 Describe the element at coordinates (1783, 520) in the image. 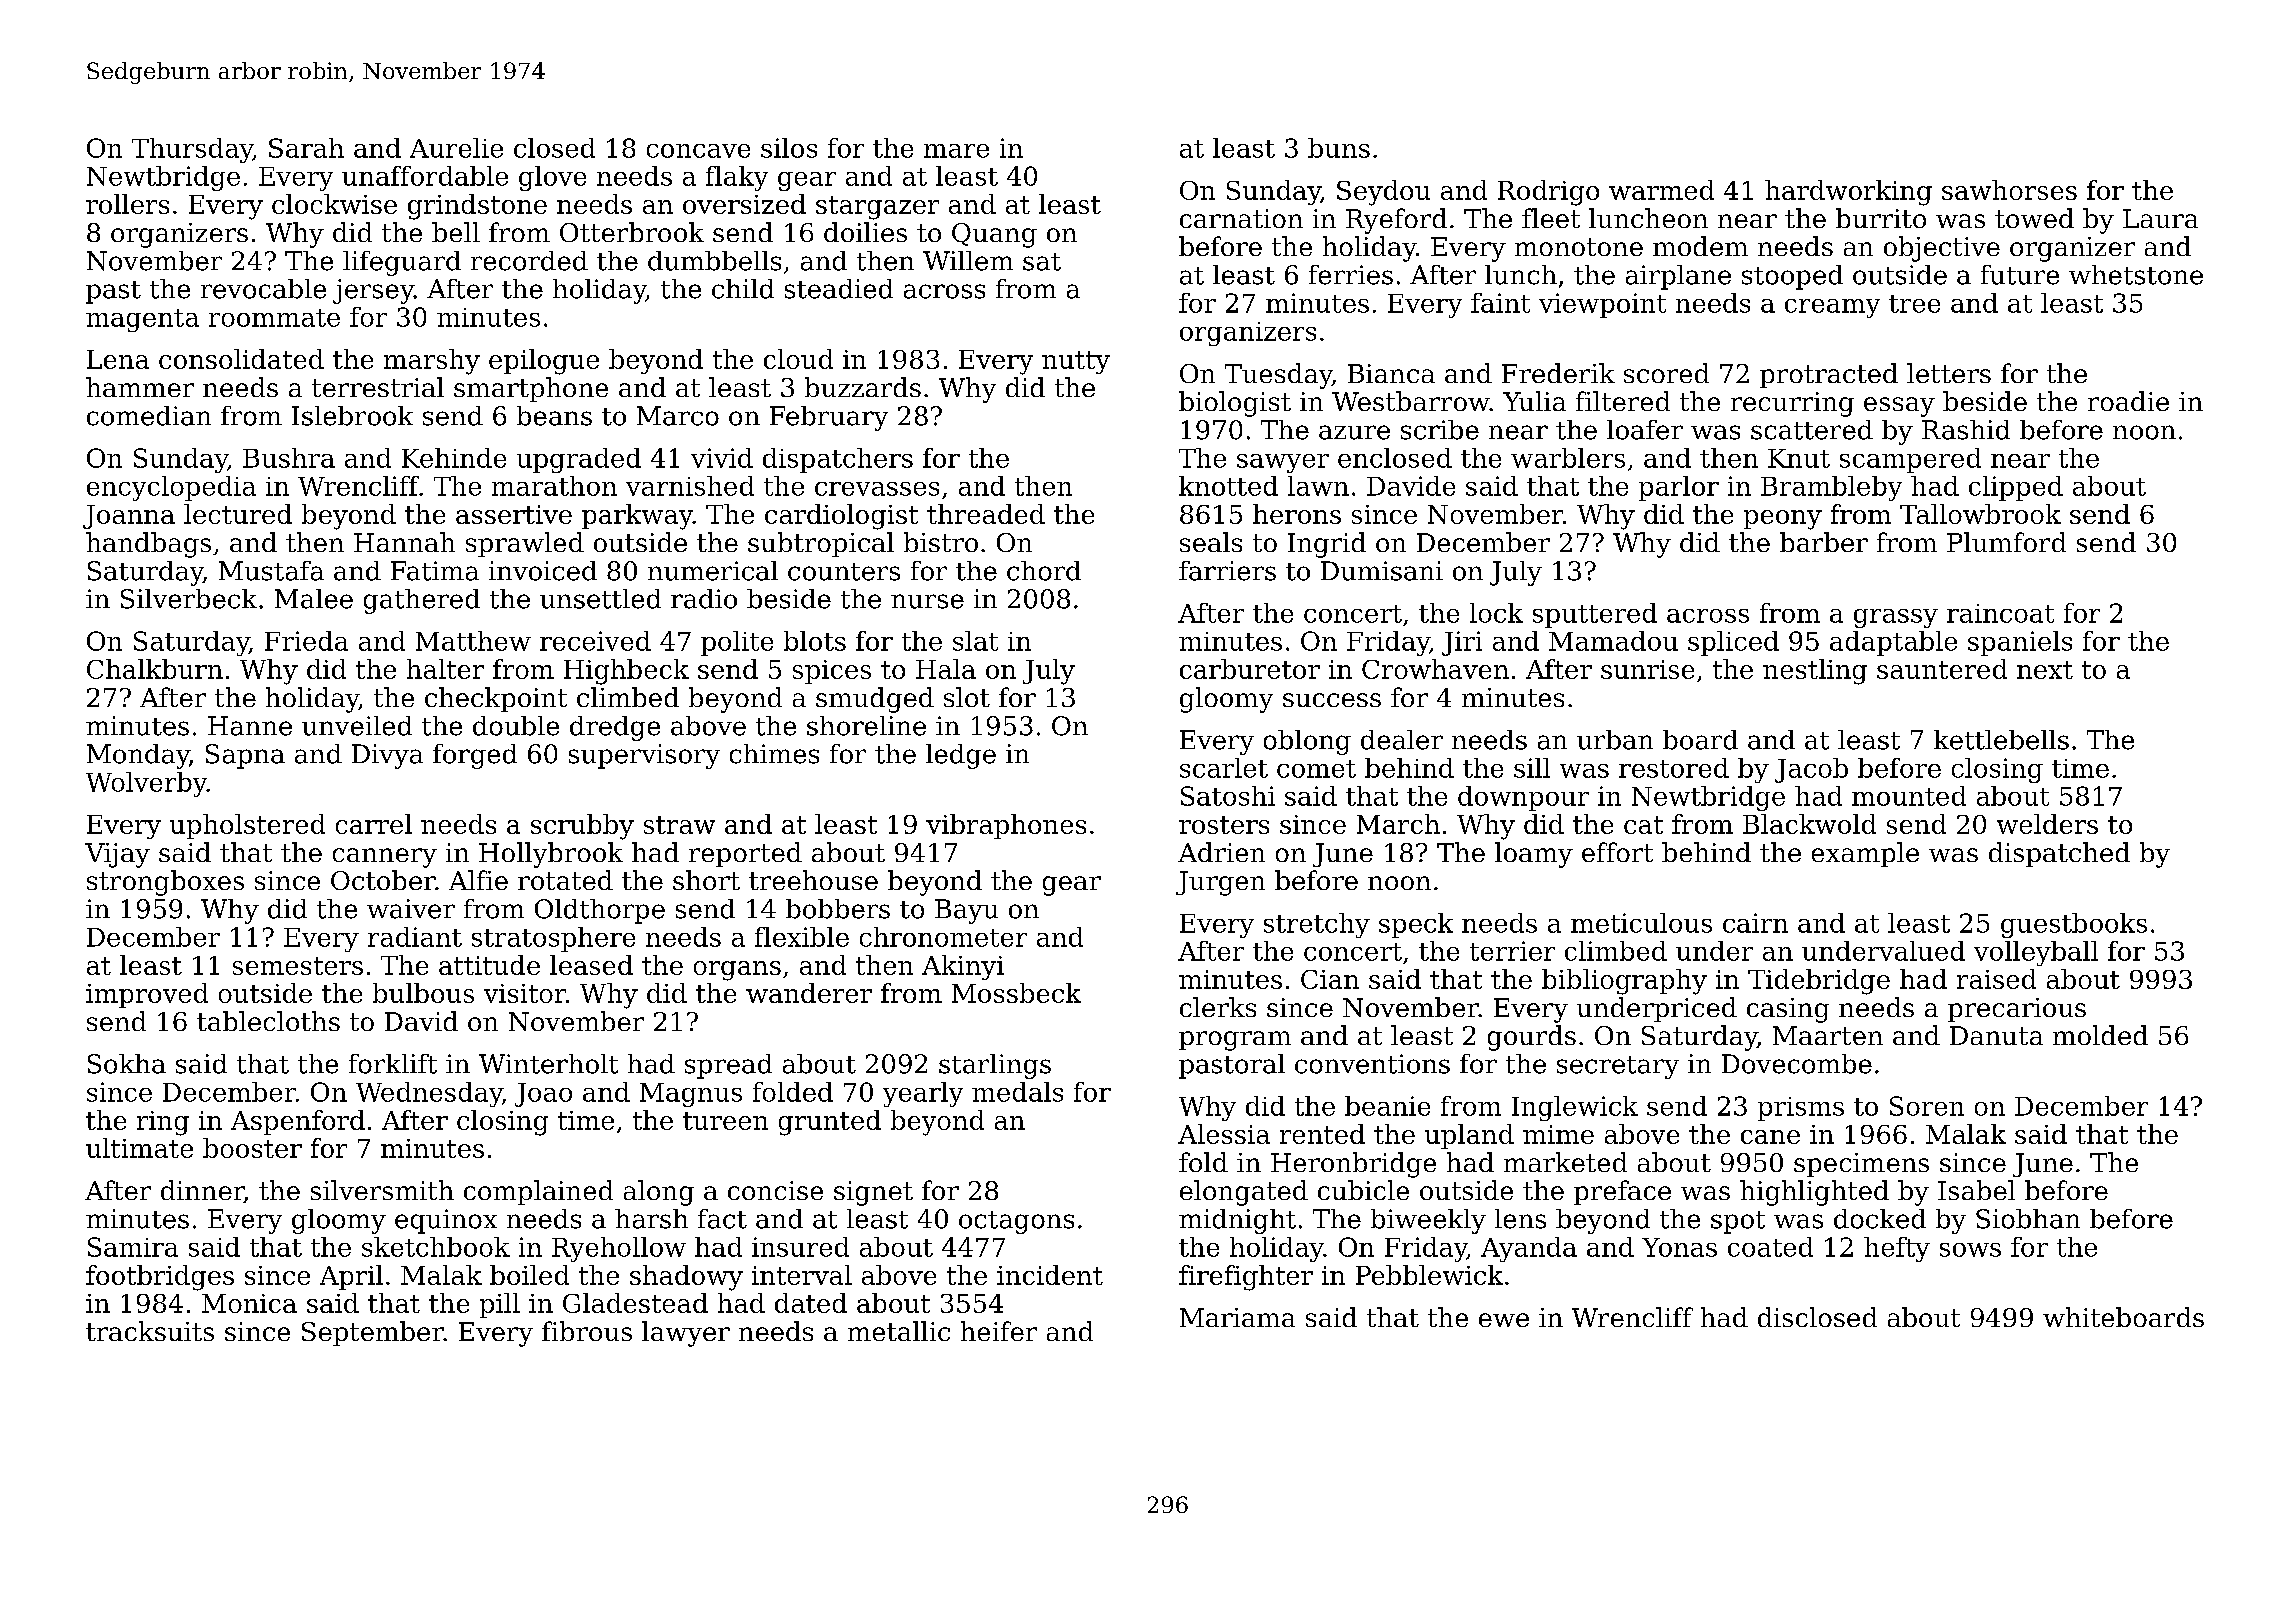

I see `peony` at that location.
